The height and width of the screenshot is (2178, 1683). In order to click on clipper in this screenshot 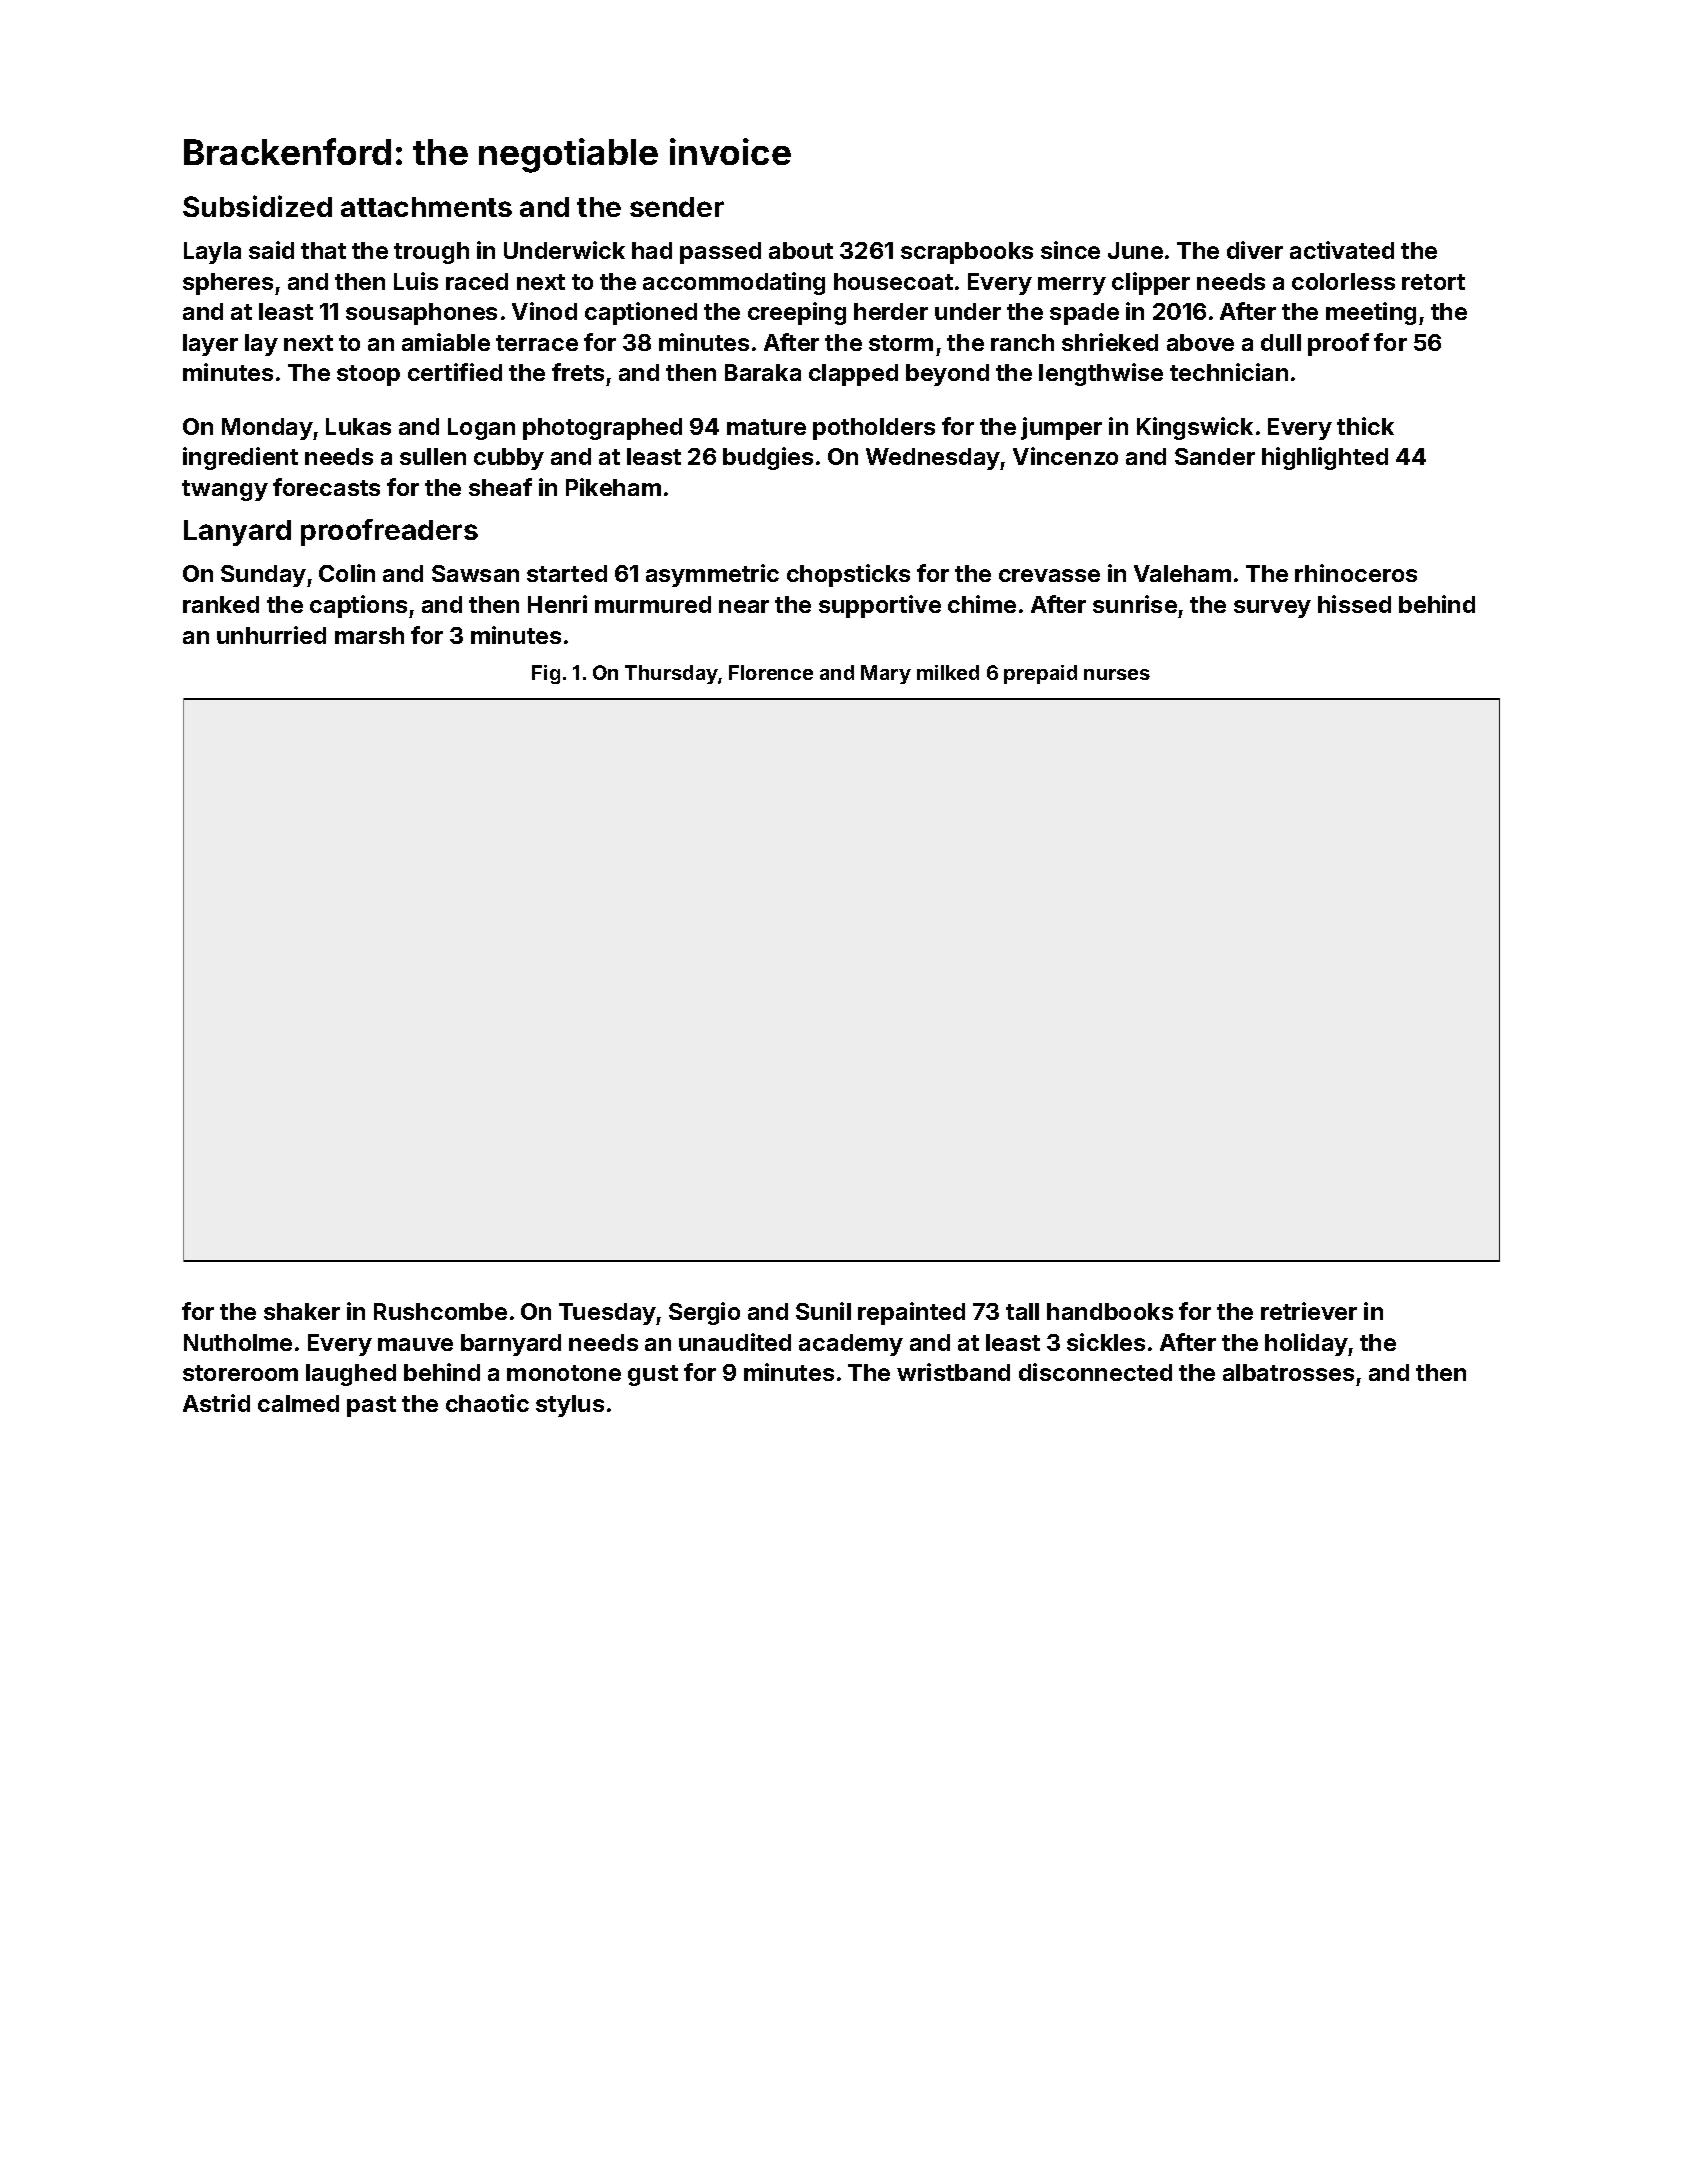, I will do `click(1151, 283)`.
